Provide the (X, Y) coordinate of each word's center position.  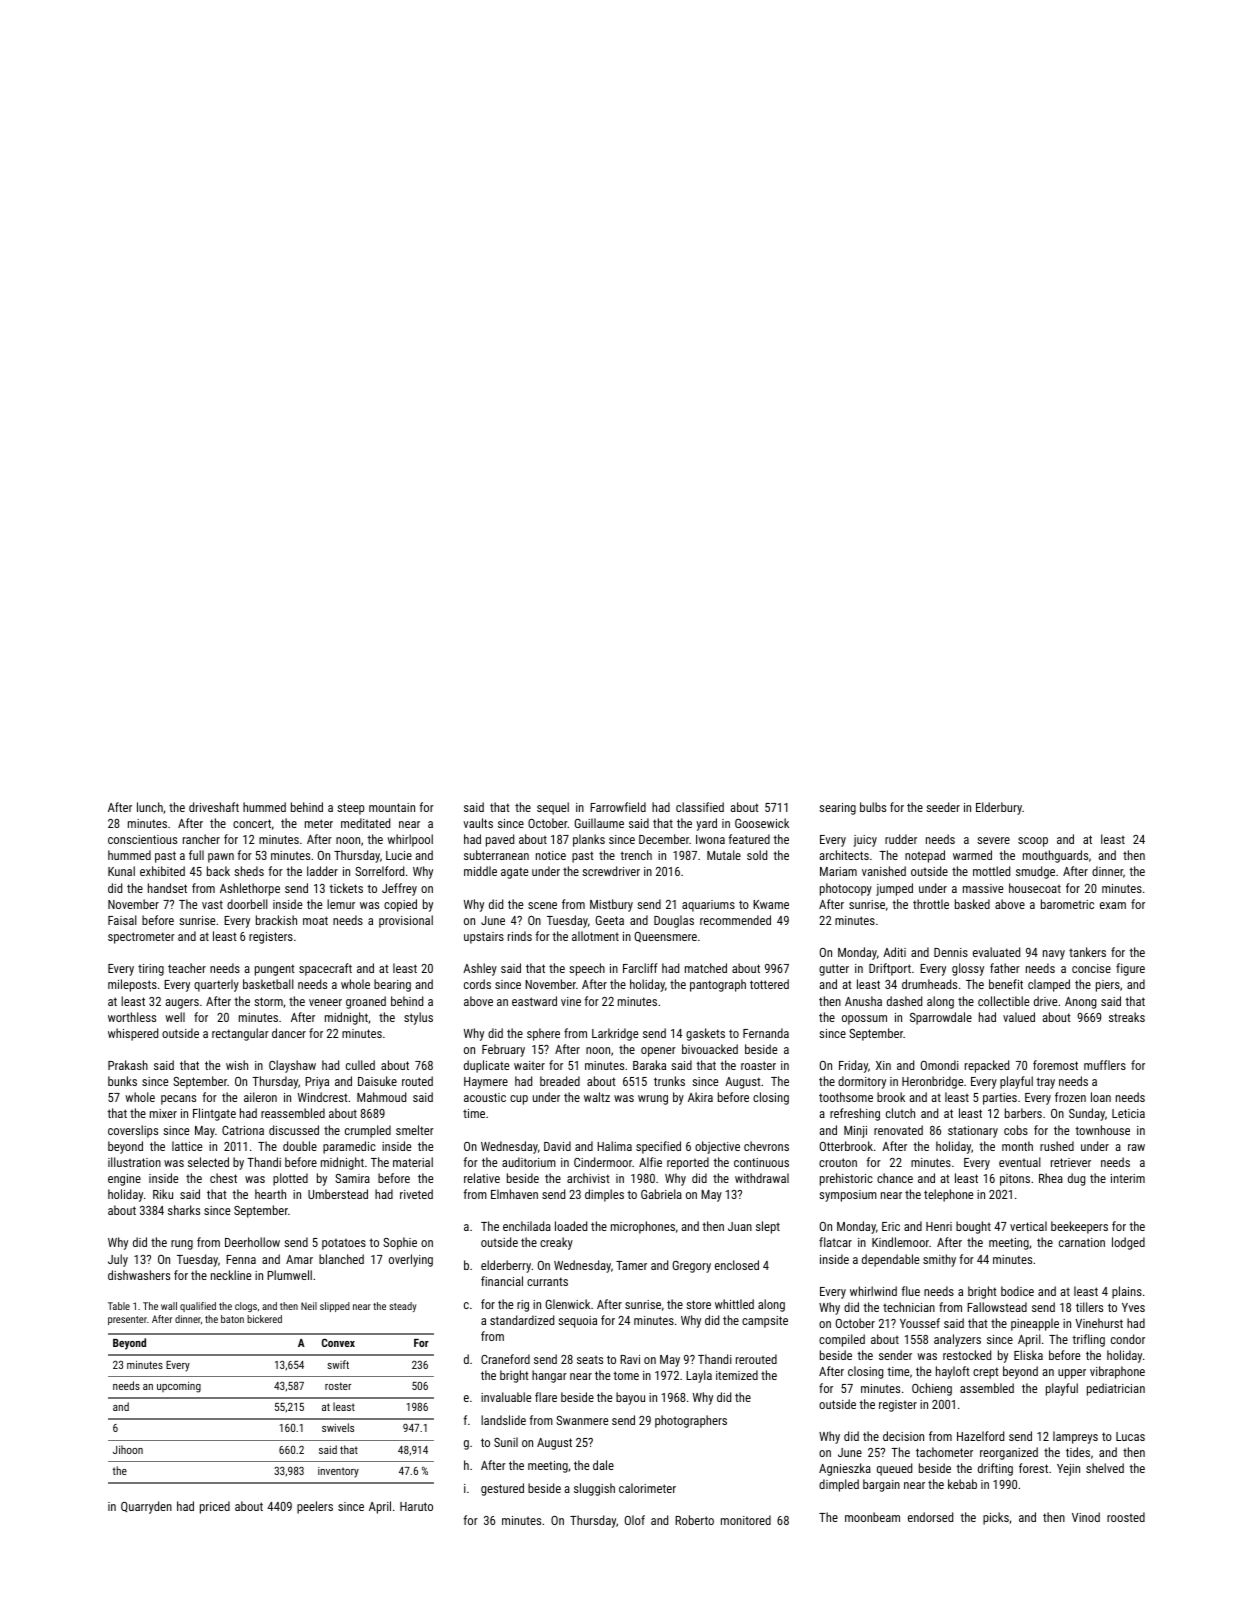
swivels (338, 1427)
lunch (150, 807)
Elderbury (999, 808)
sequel (553, 808)
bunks (122, 1081)
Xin (883, 1065)
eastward (534, 1001)
